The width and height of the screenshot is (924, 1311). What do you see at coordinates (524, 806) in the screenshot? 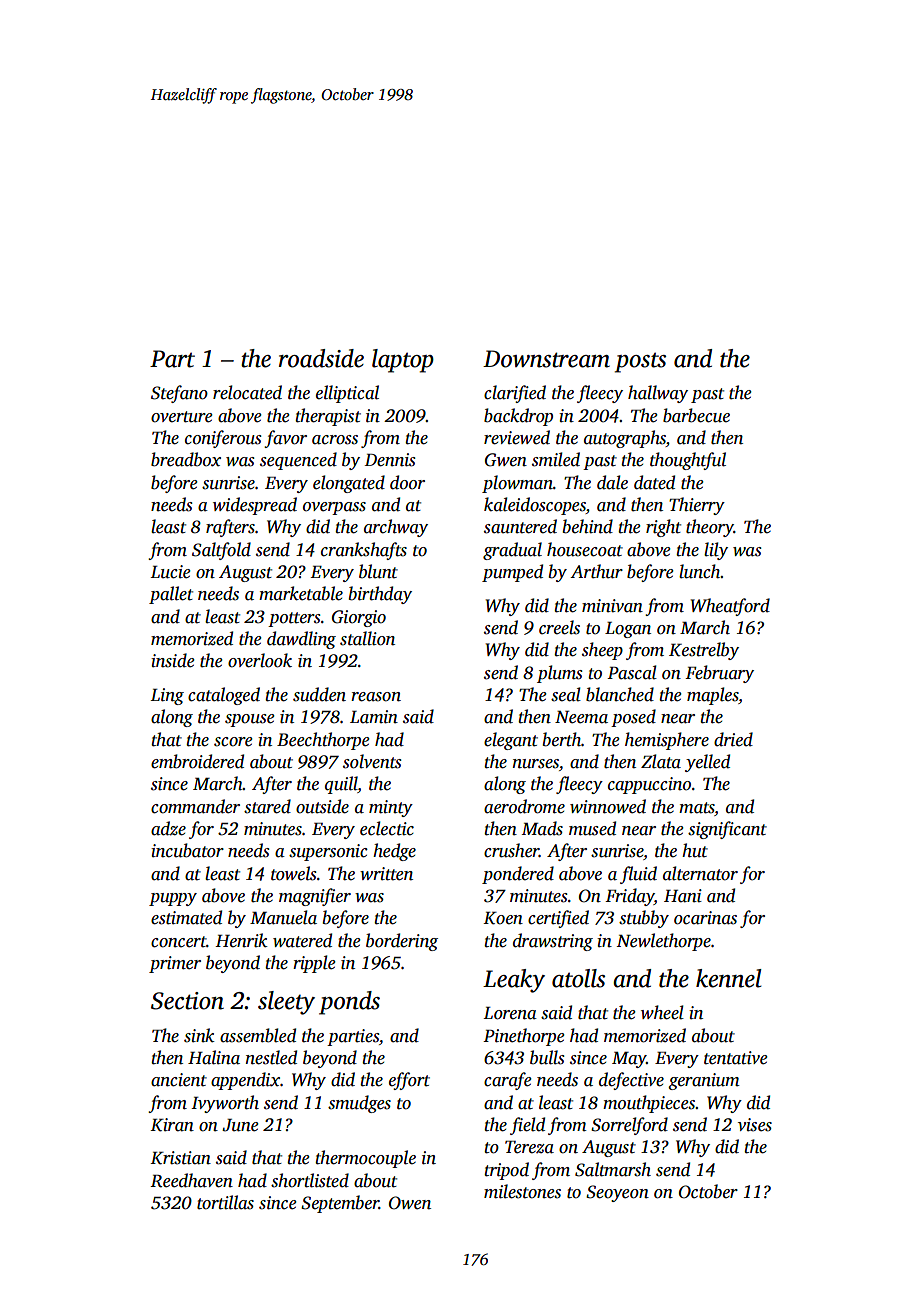
I see `aerodrome` at bounding box center [524, 806].
